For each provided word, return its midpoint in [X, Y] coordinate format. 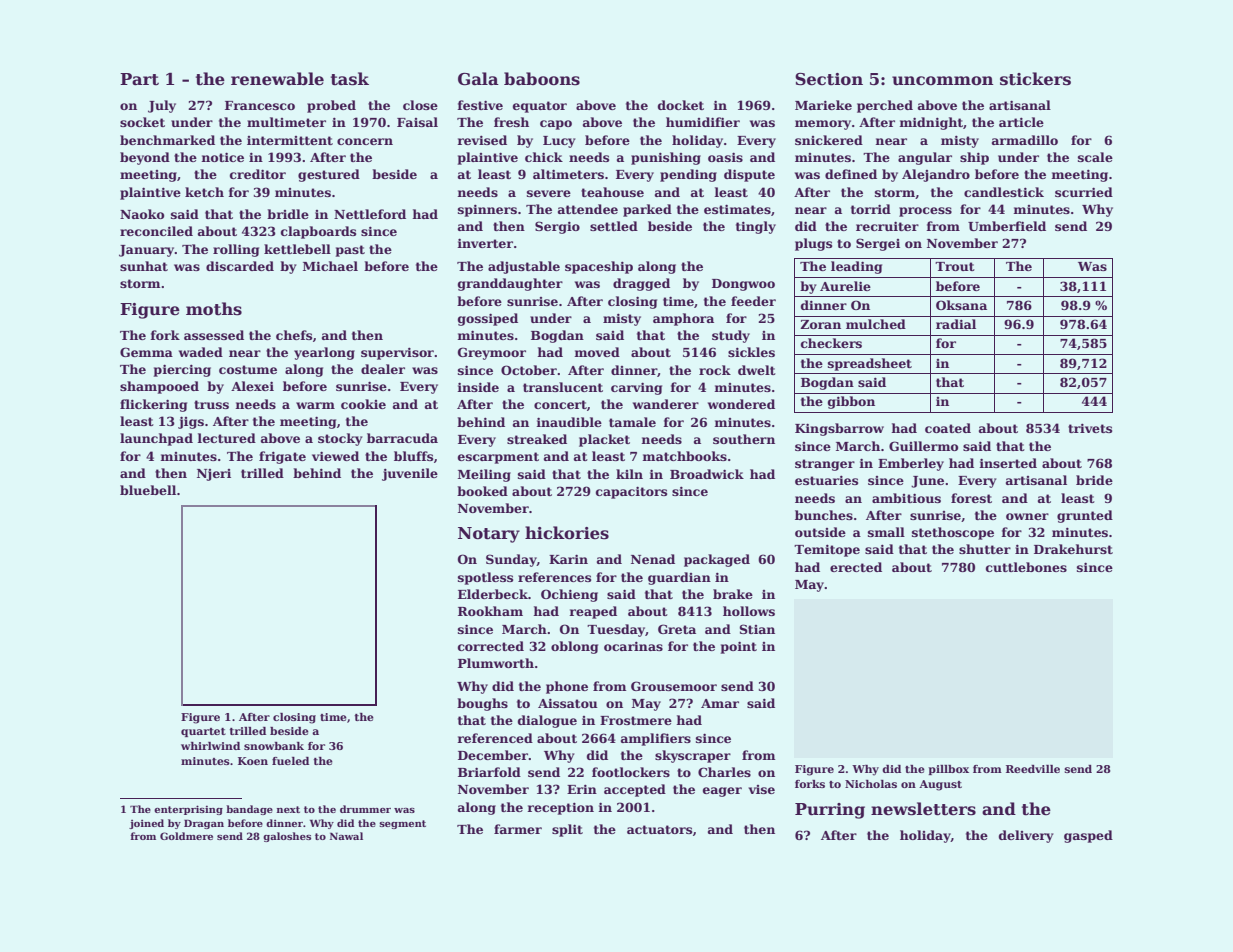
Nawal [346, 836]
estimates [737, 209]
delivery [1026, 836]
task [350, 79]
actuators [659, 829]
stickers [1035, 79]
